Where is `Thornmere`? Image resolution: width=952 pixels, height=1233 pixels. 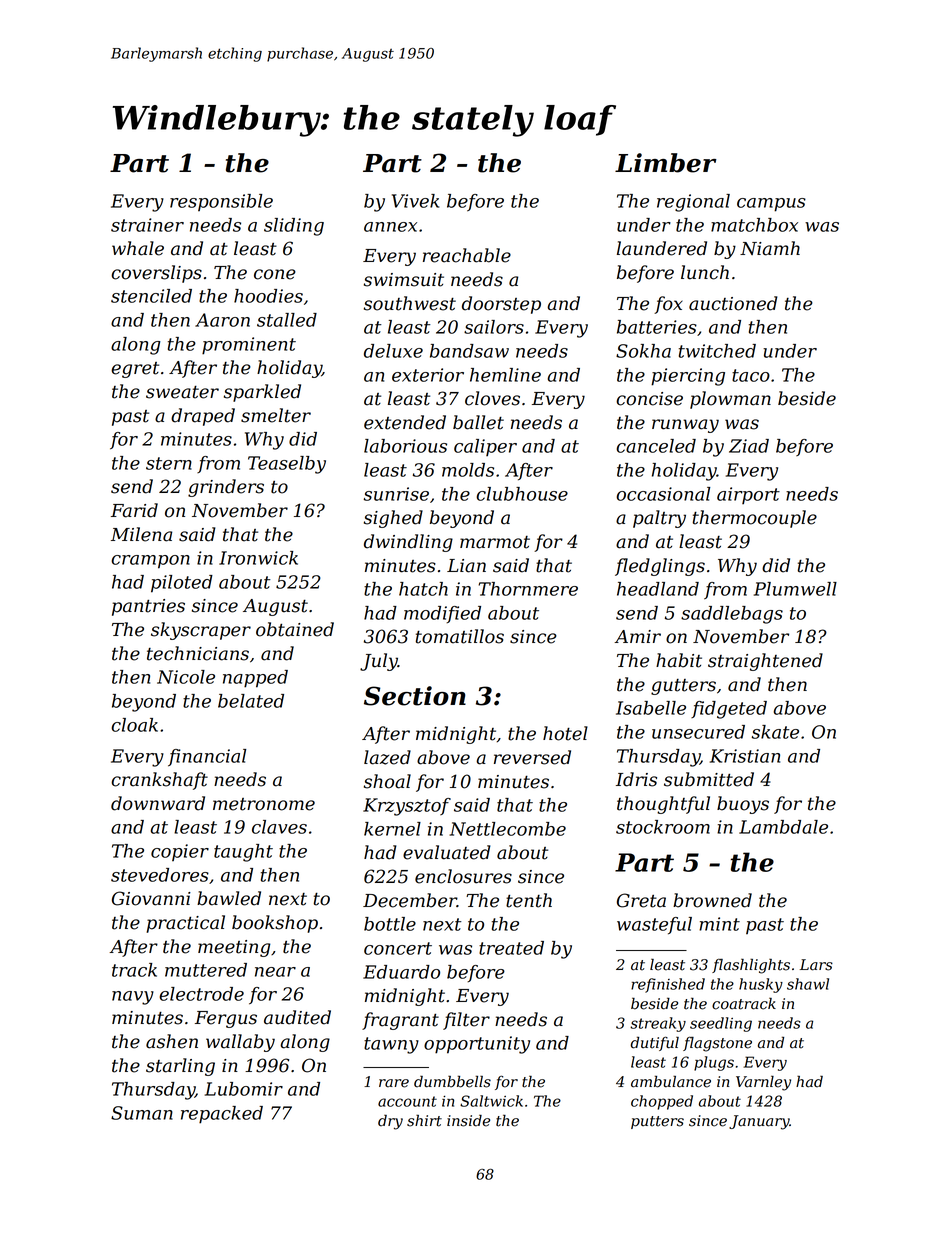
Thornmere is located at coordinates (528, 589).
